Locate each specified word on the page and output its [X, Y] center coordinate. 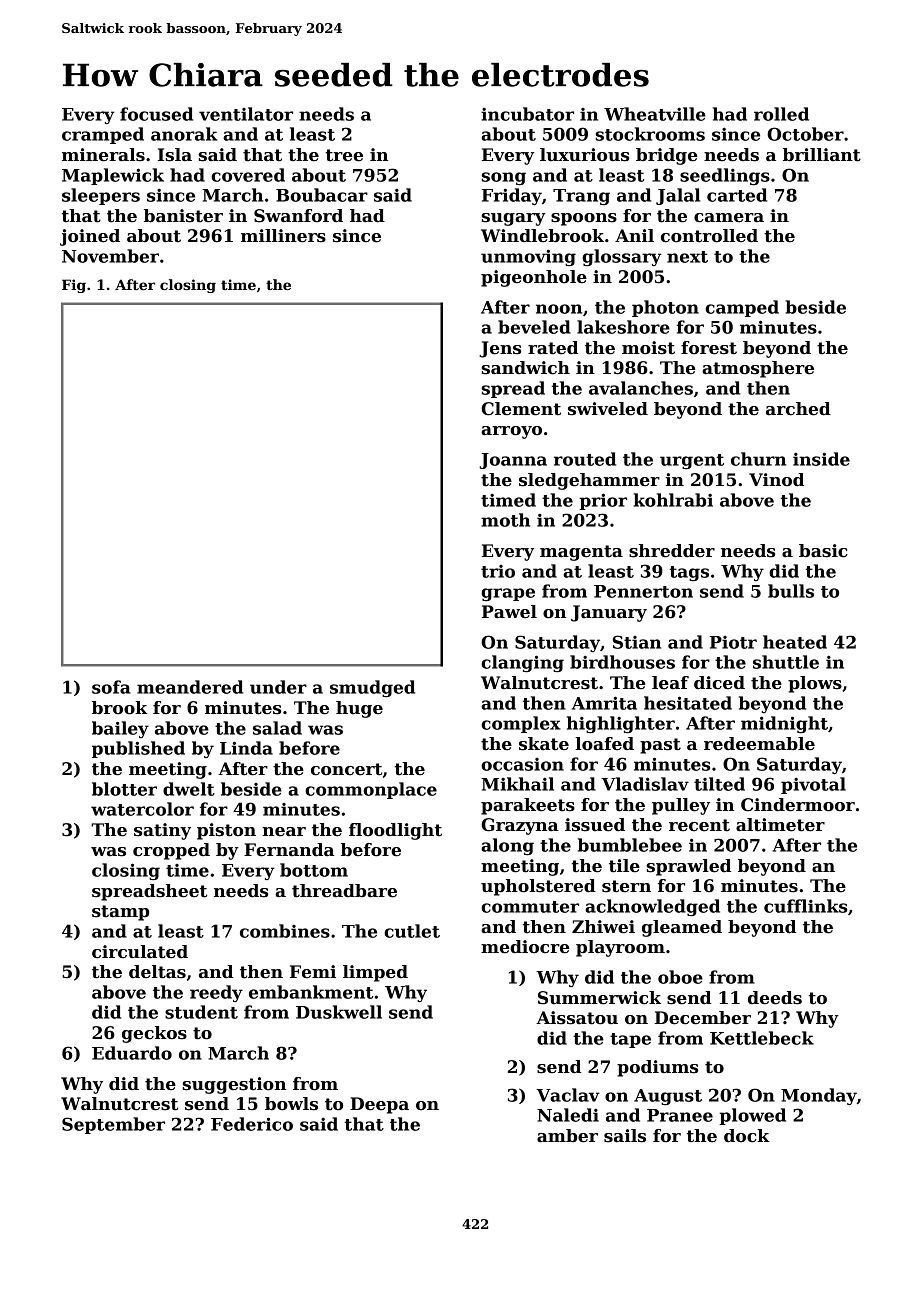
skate [544, 744]
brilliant [822, 155]
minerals [103, 155]
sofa [111, 687]
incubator [527, 114]
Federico [252, 1124]
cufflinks [805, 906]
